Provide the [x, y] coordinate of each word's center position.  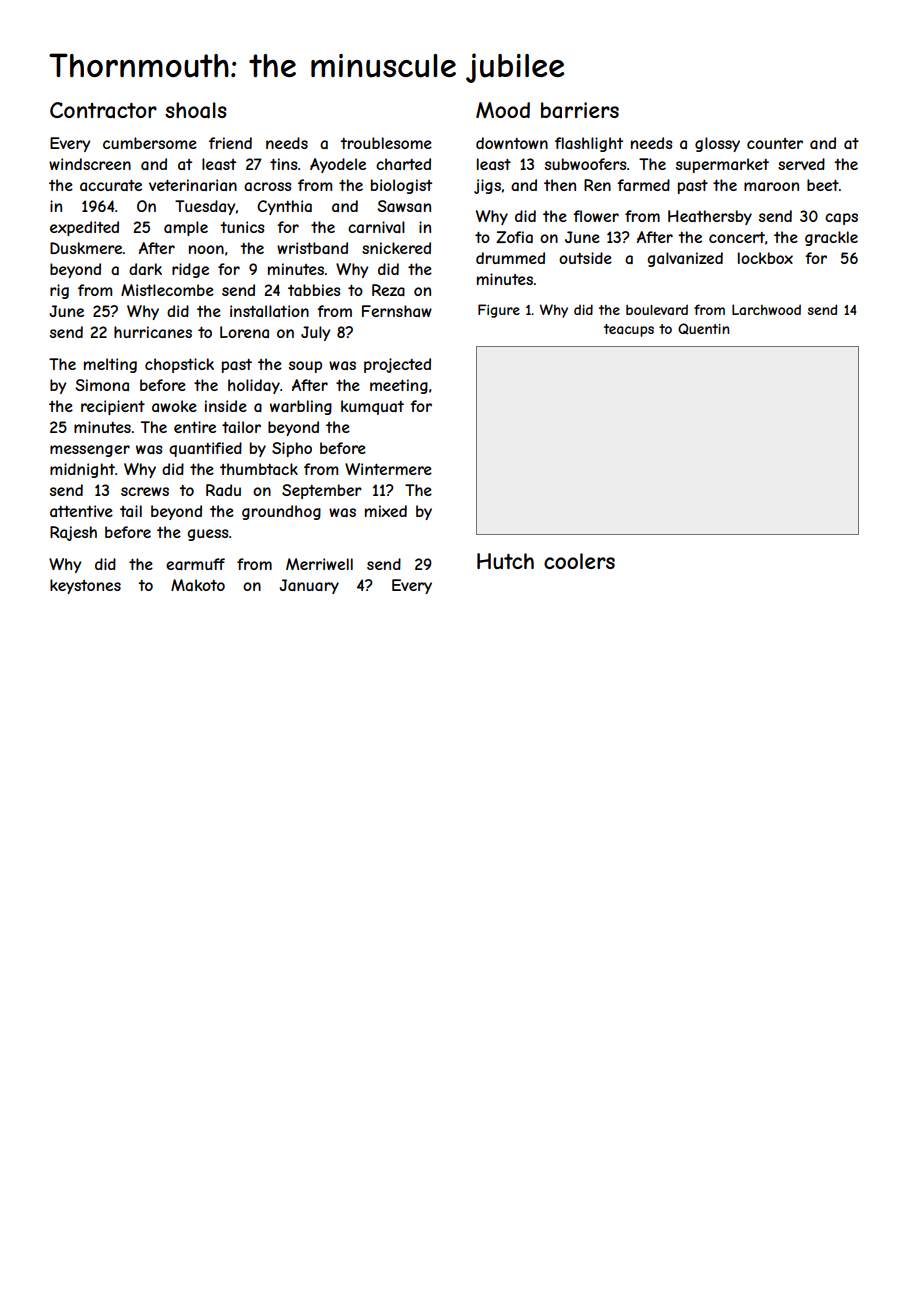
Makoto [198, 585]
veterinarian [193, 185]
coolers [579, 561]
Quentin [703, 329]
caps [841, 219]
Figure [499, 311]
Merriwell [319, 564]
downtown [512, 143]
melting [110, 365]
